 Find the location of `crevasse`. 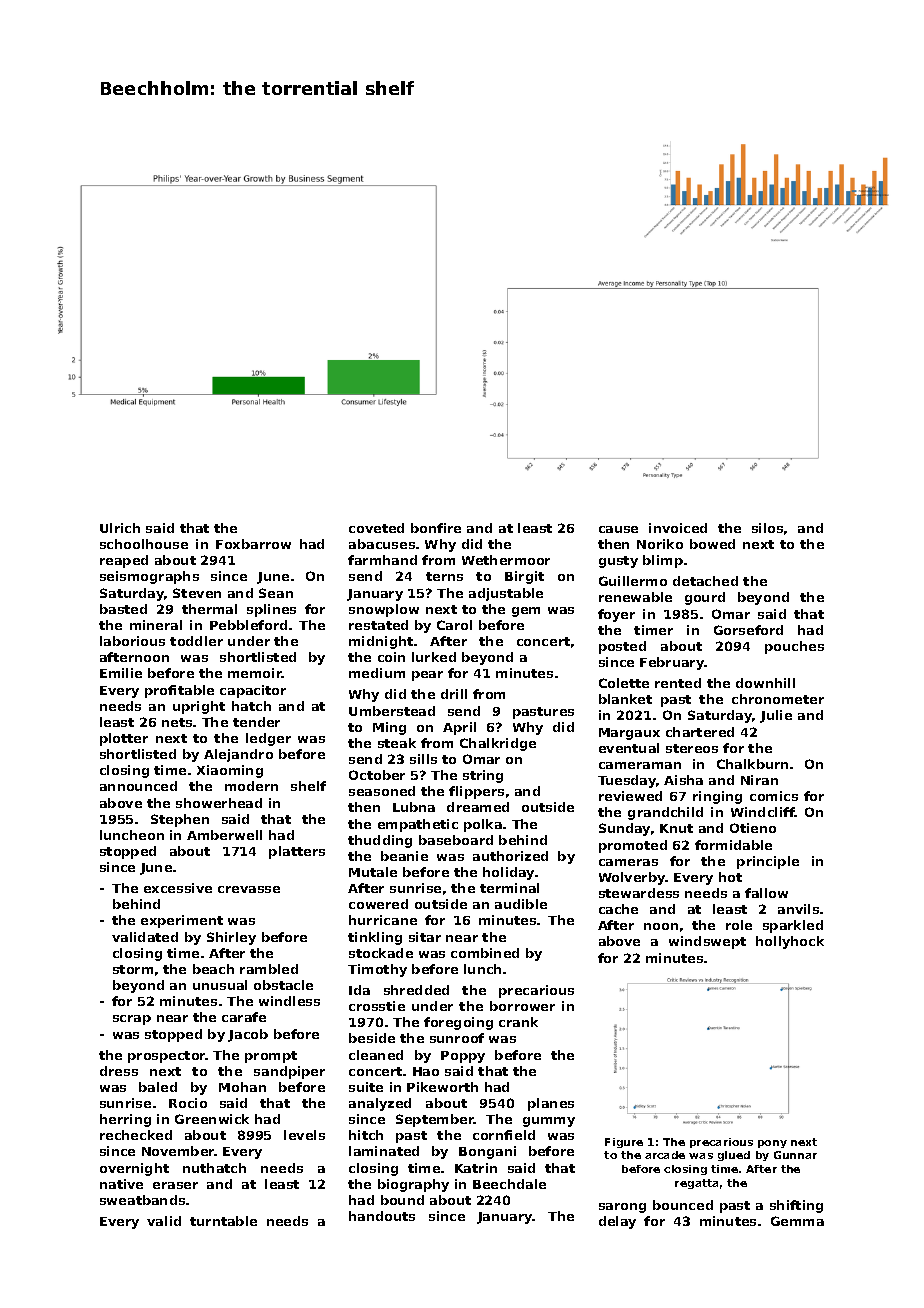

crevasse is located at coordinates (249, 889).
